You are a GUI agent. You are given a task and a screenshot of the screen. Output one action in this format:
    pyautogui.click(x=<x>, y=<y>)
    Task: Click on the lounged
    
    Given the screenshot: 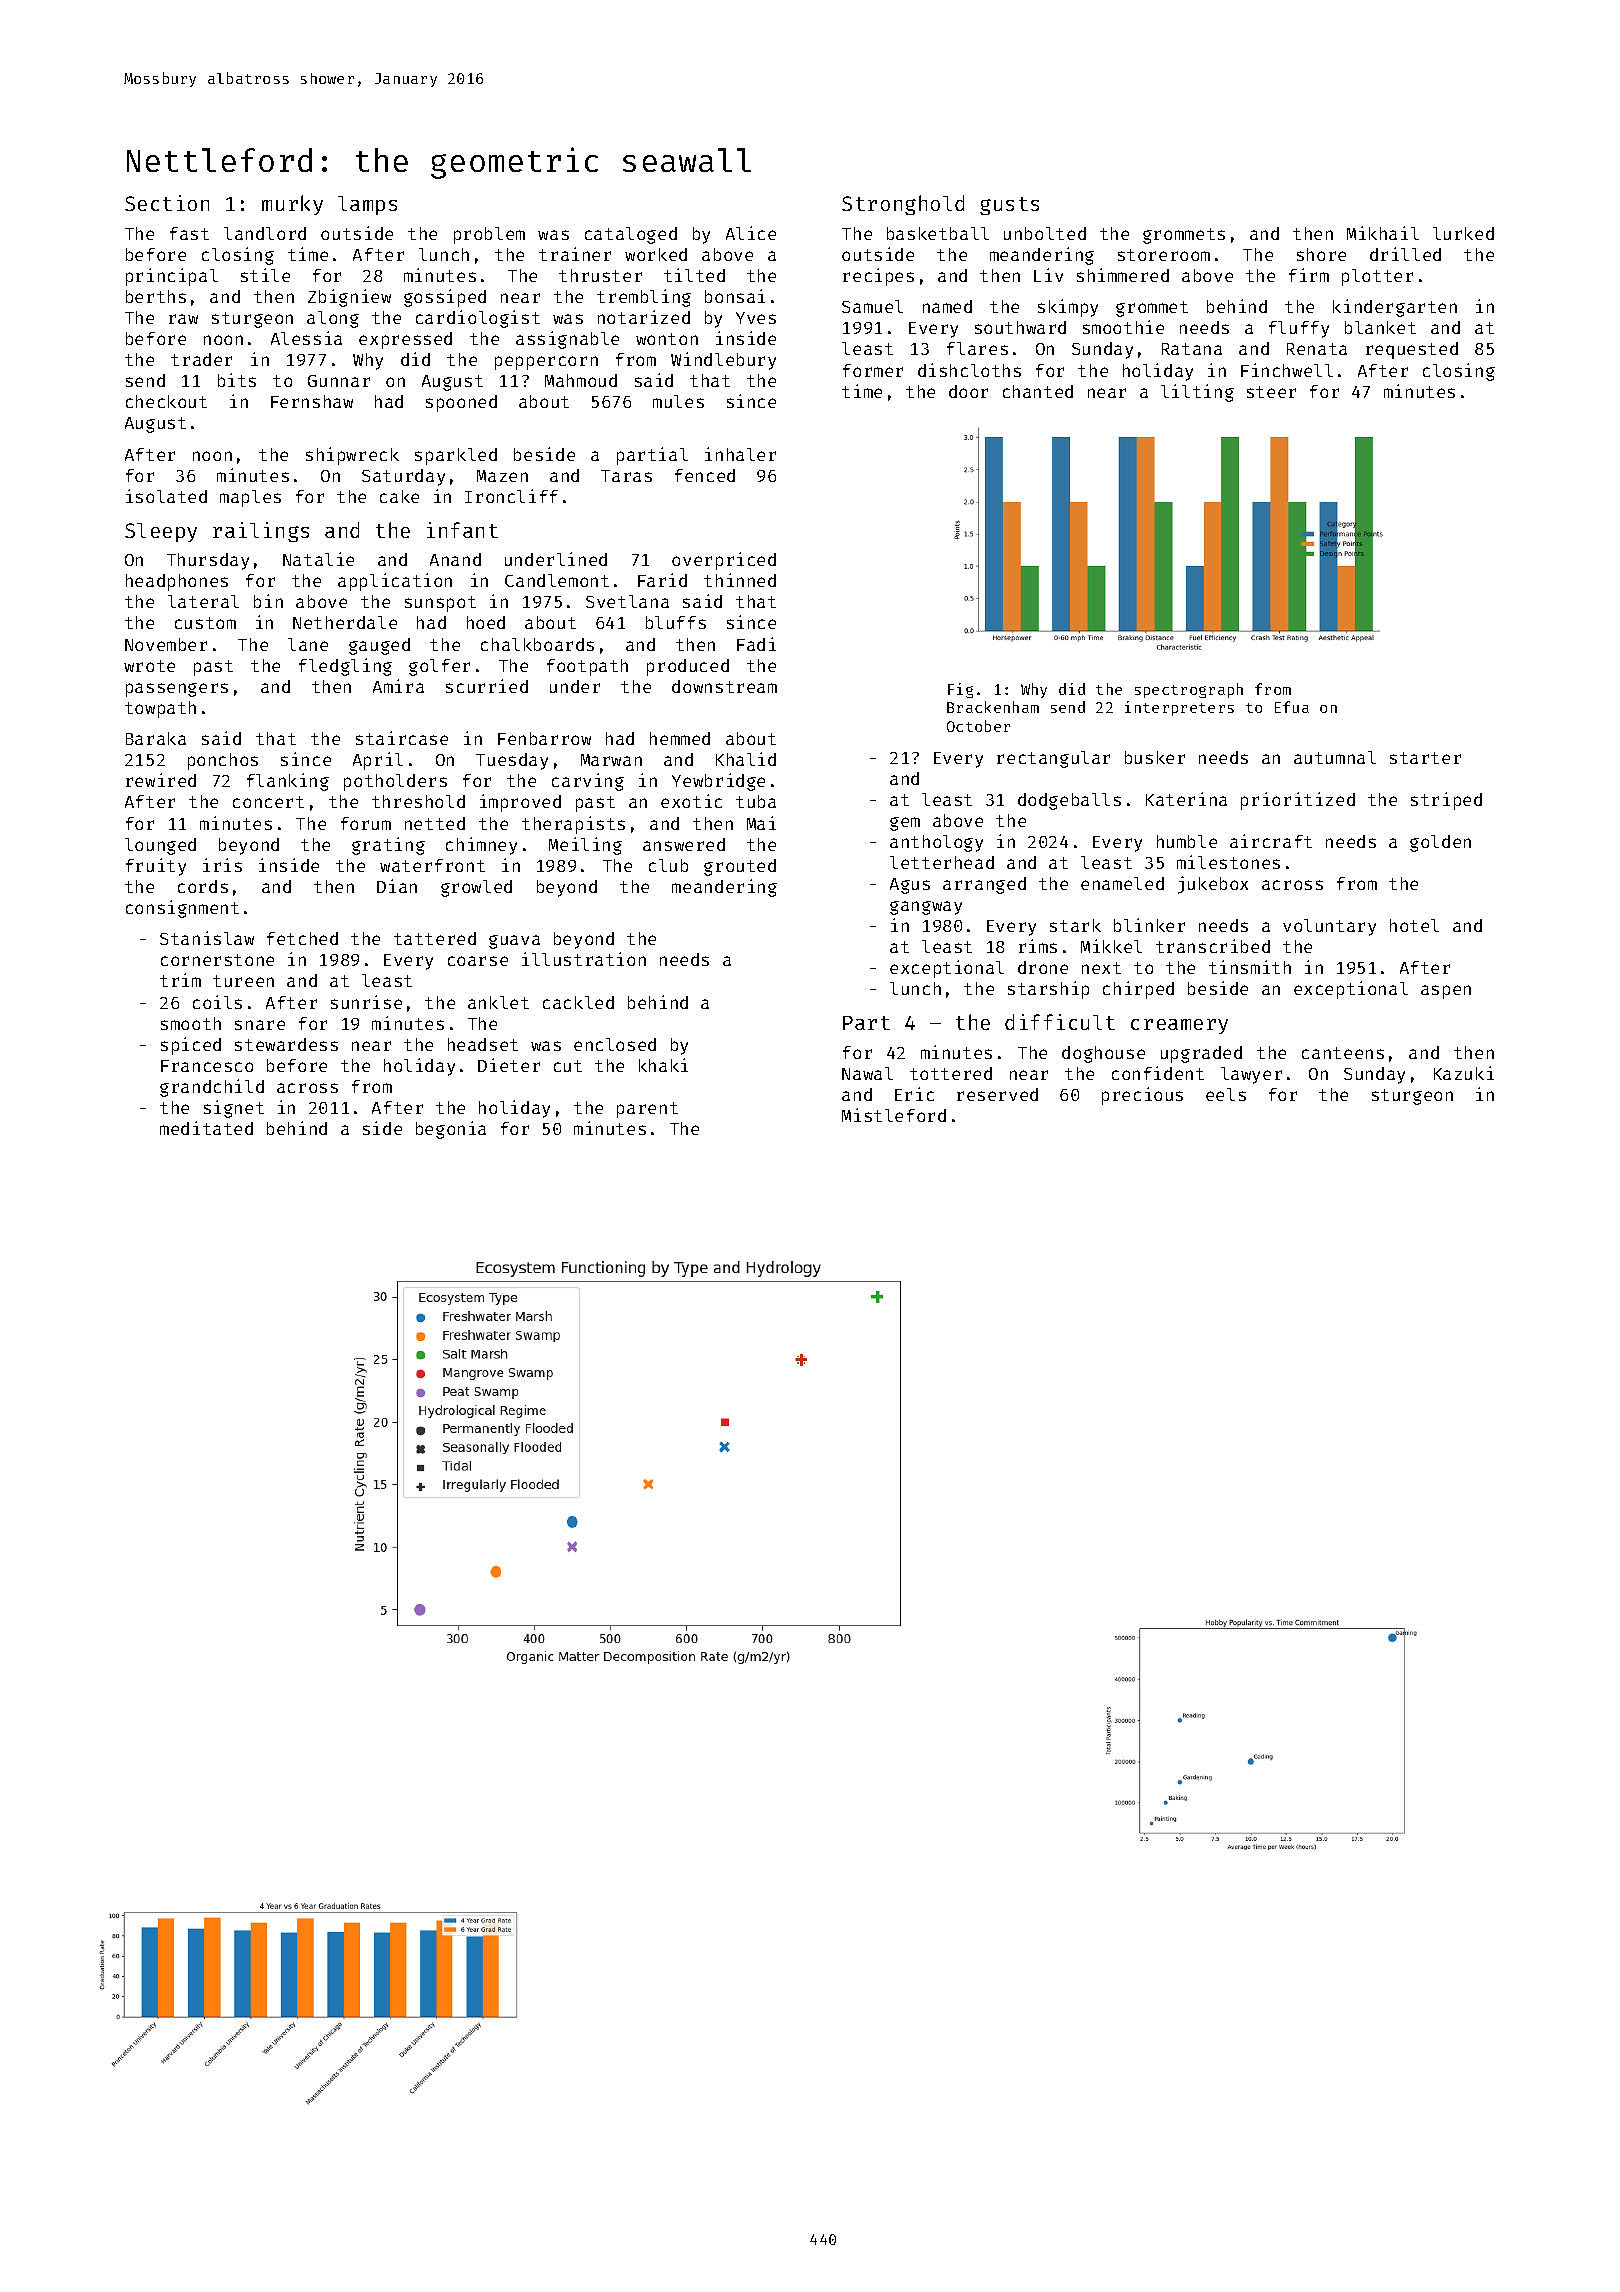 What is the action you would take?
    pyautogui.click(x=160, y=846)
